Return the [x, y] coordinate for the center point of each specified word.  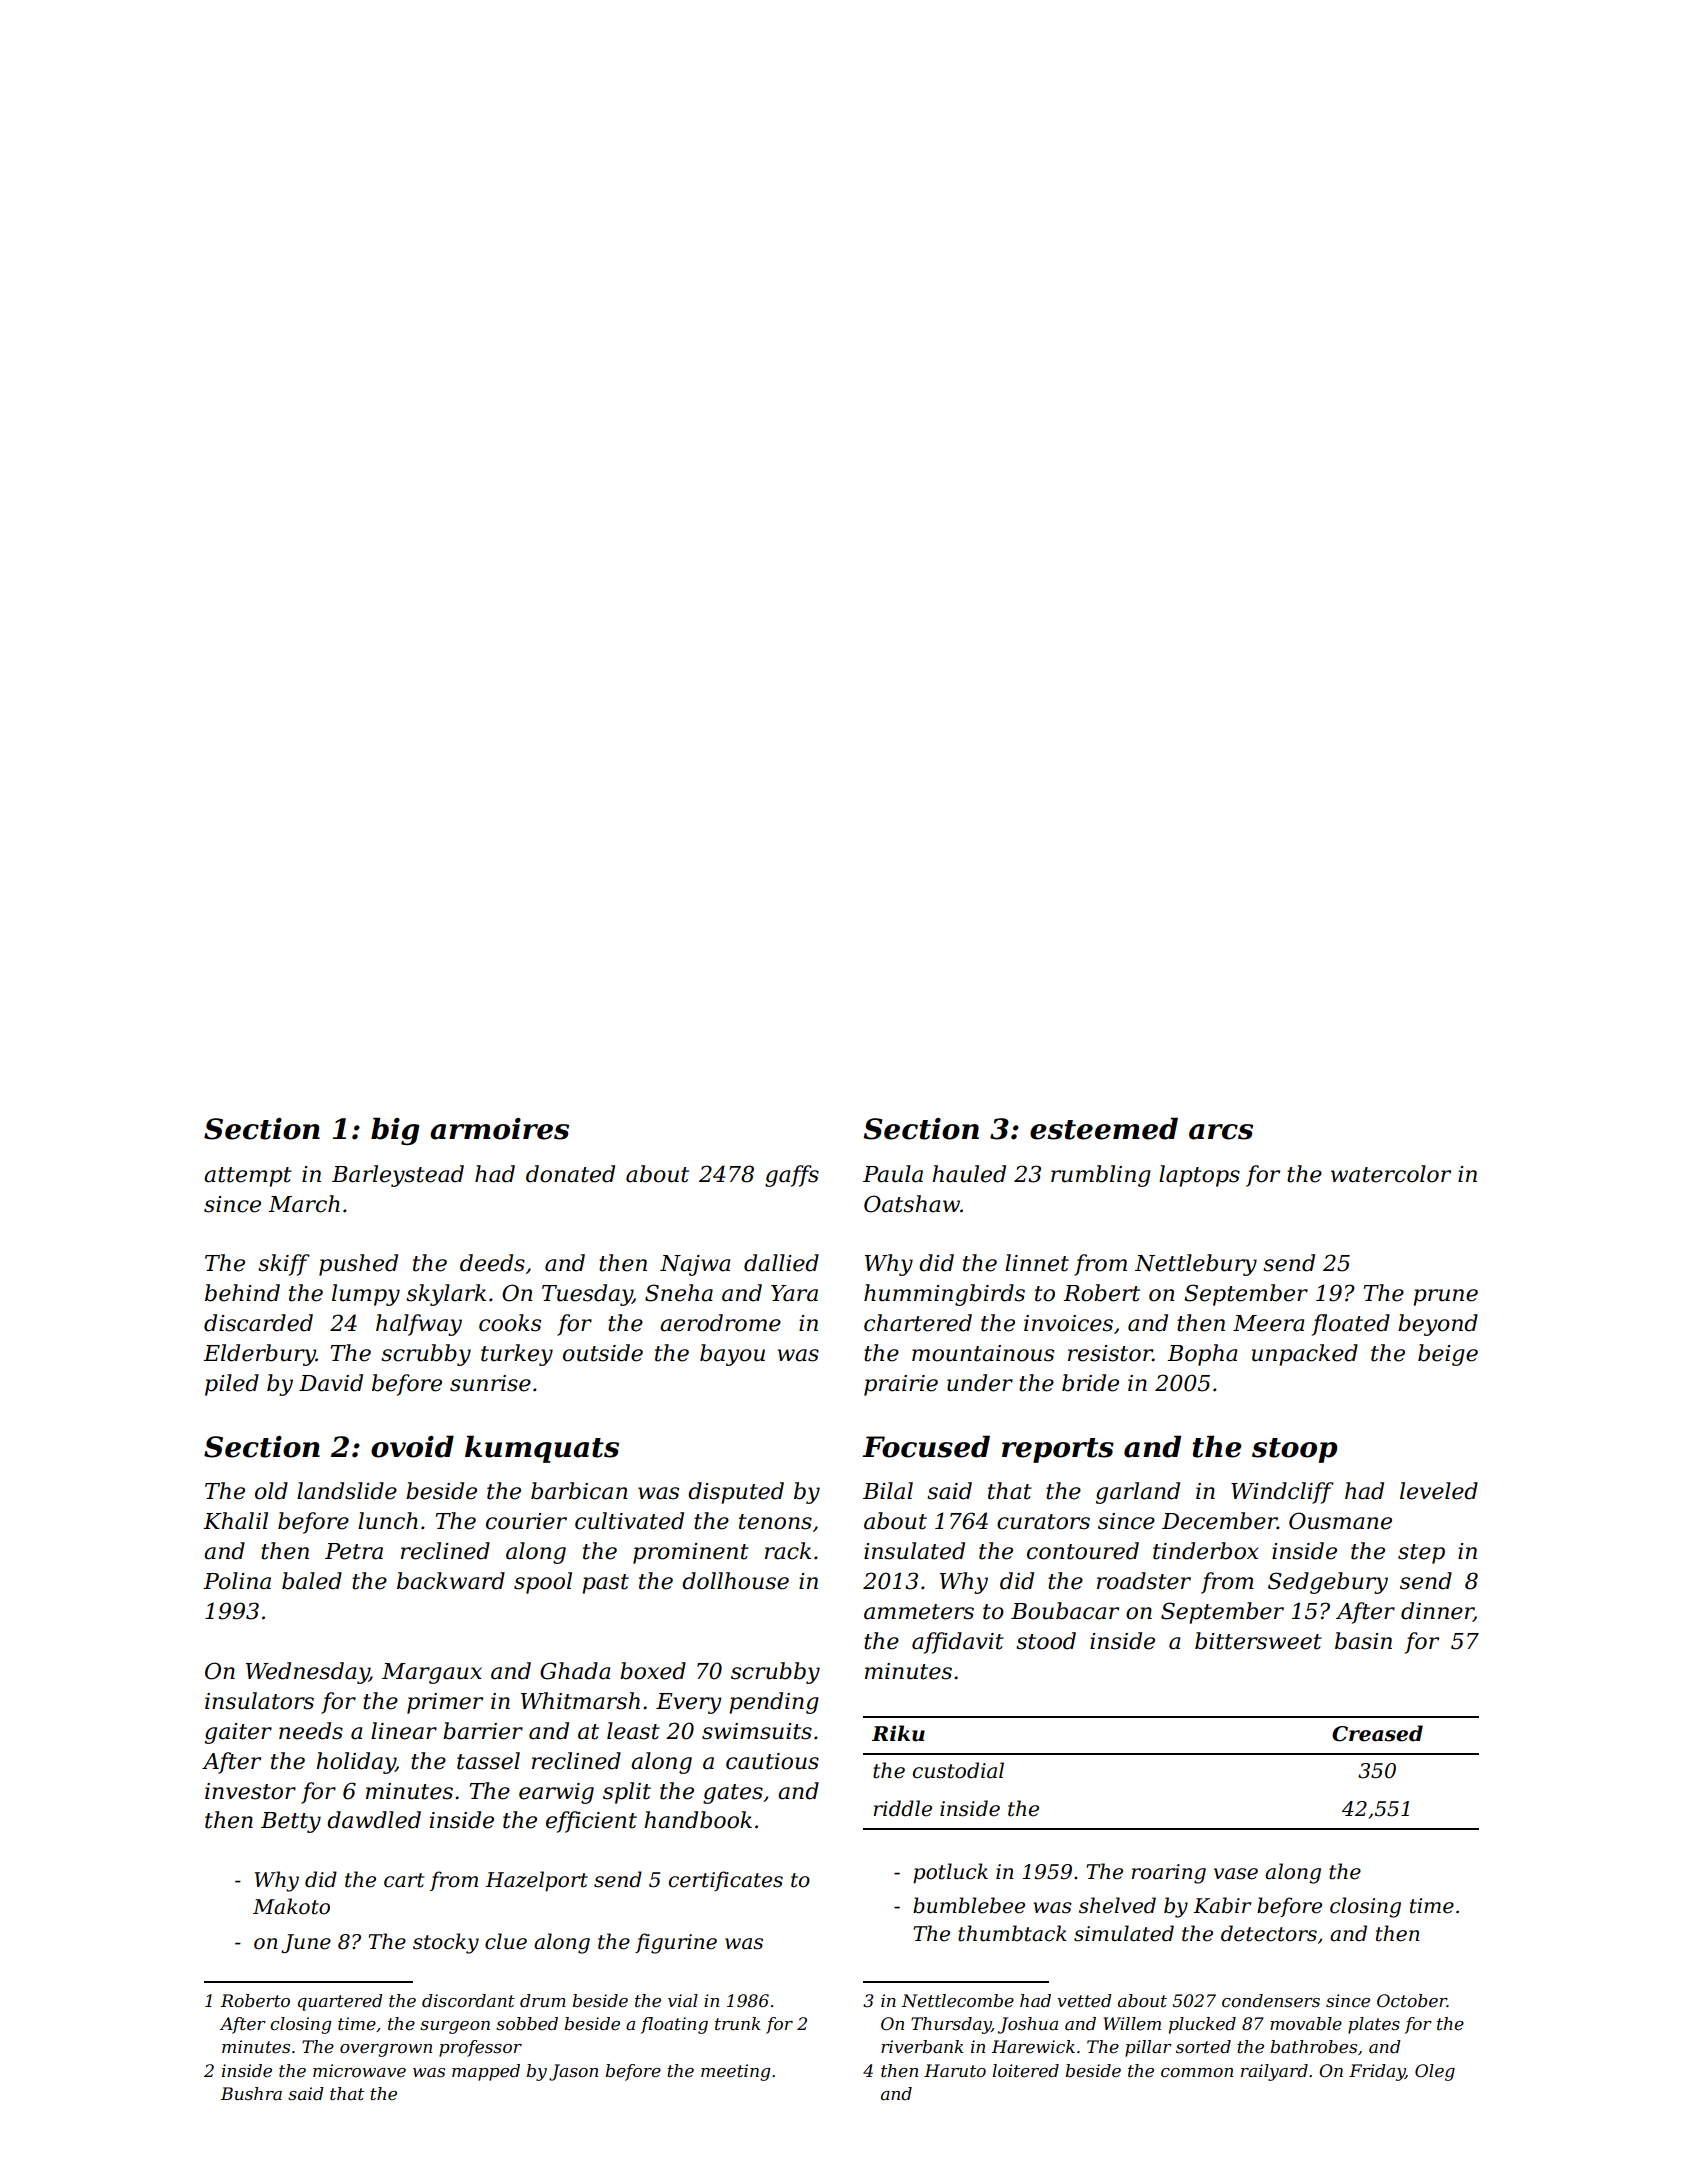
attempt [248, 1177]
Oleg [1435, 2072]
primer [445, 1703]
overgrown [386, 2050]
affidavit [958, 1643]
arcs [1221, 1132]
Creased [1377, 1733]
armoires [499, 1129]
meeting [735, 2072]
